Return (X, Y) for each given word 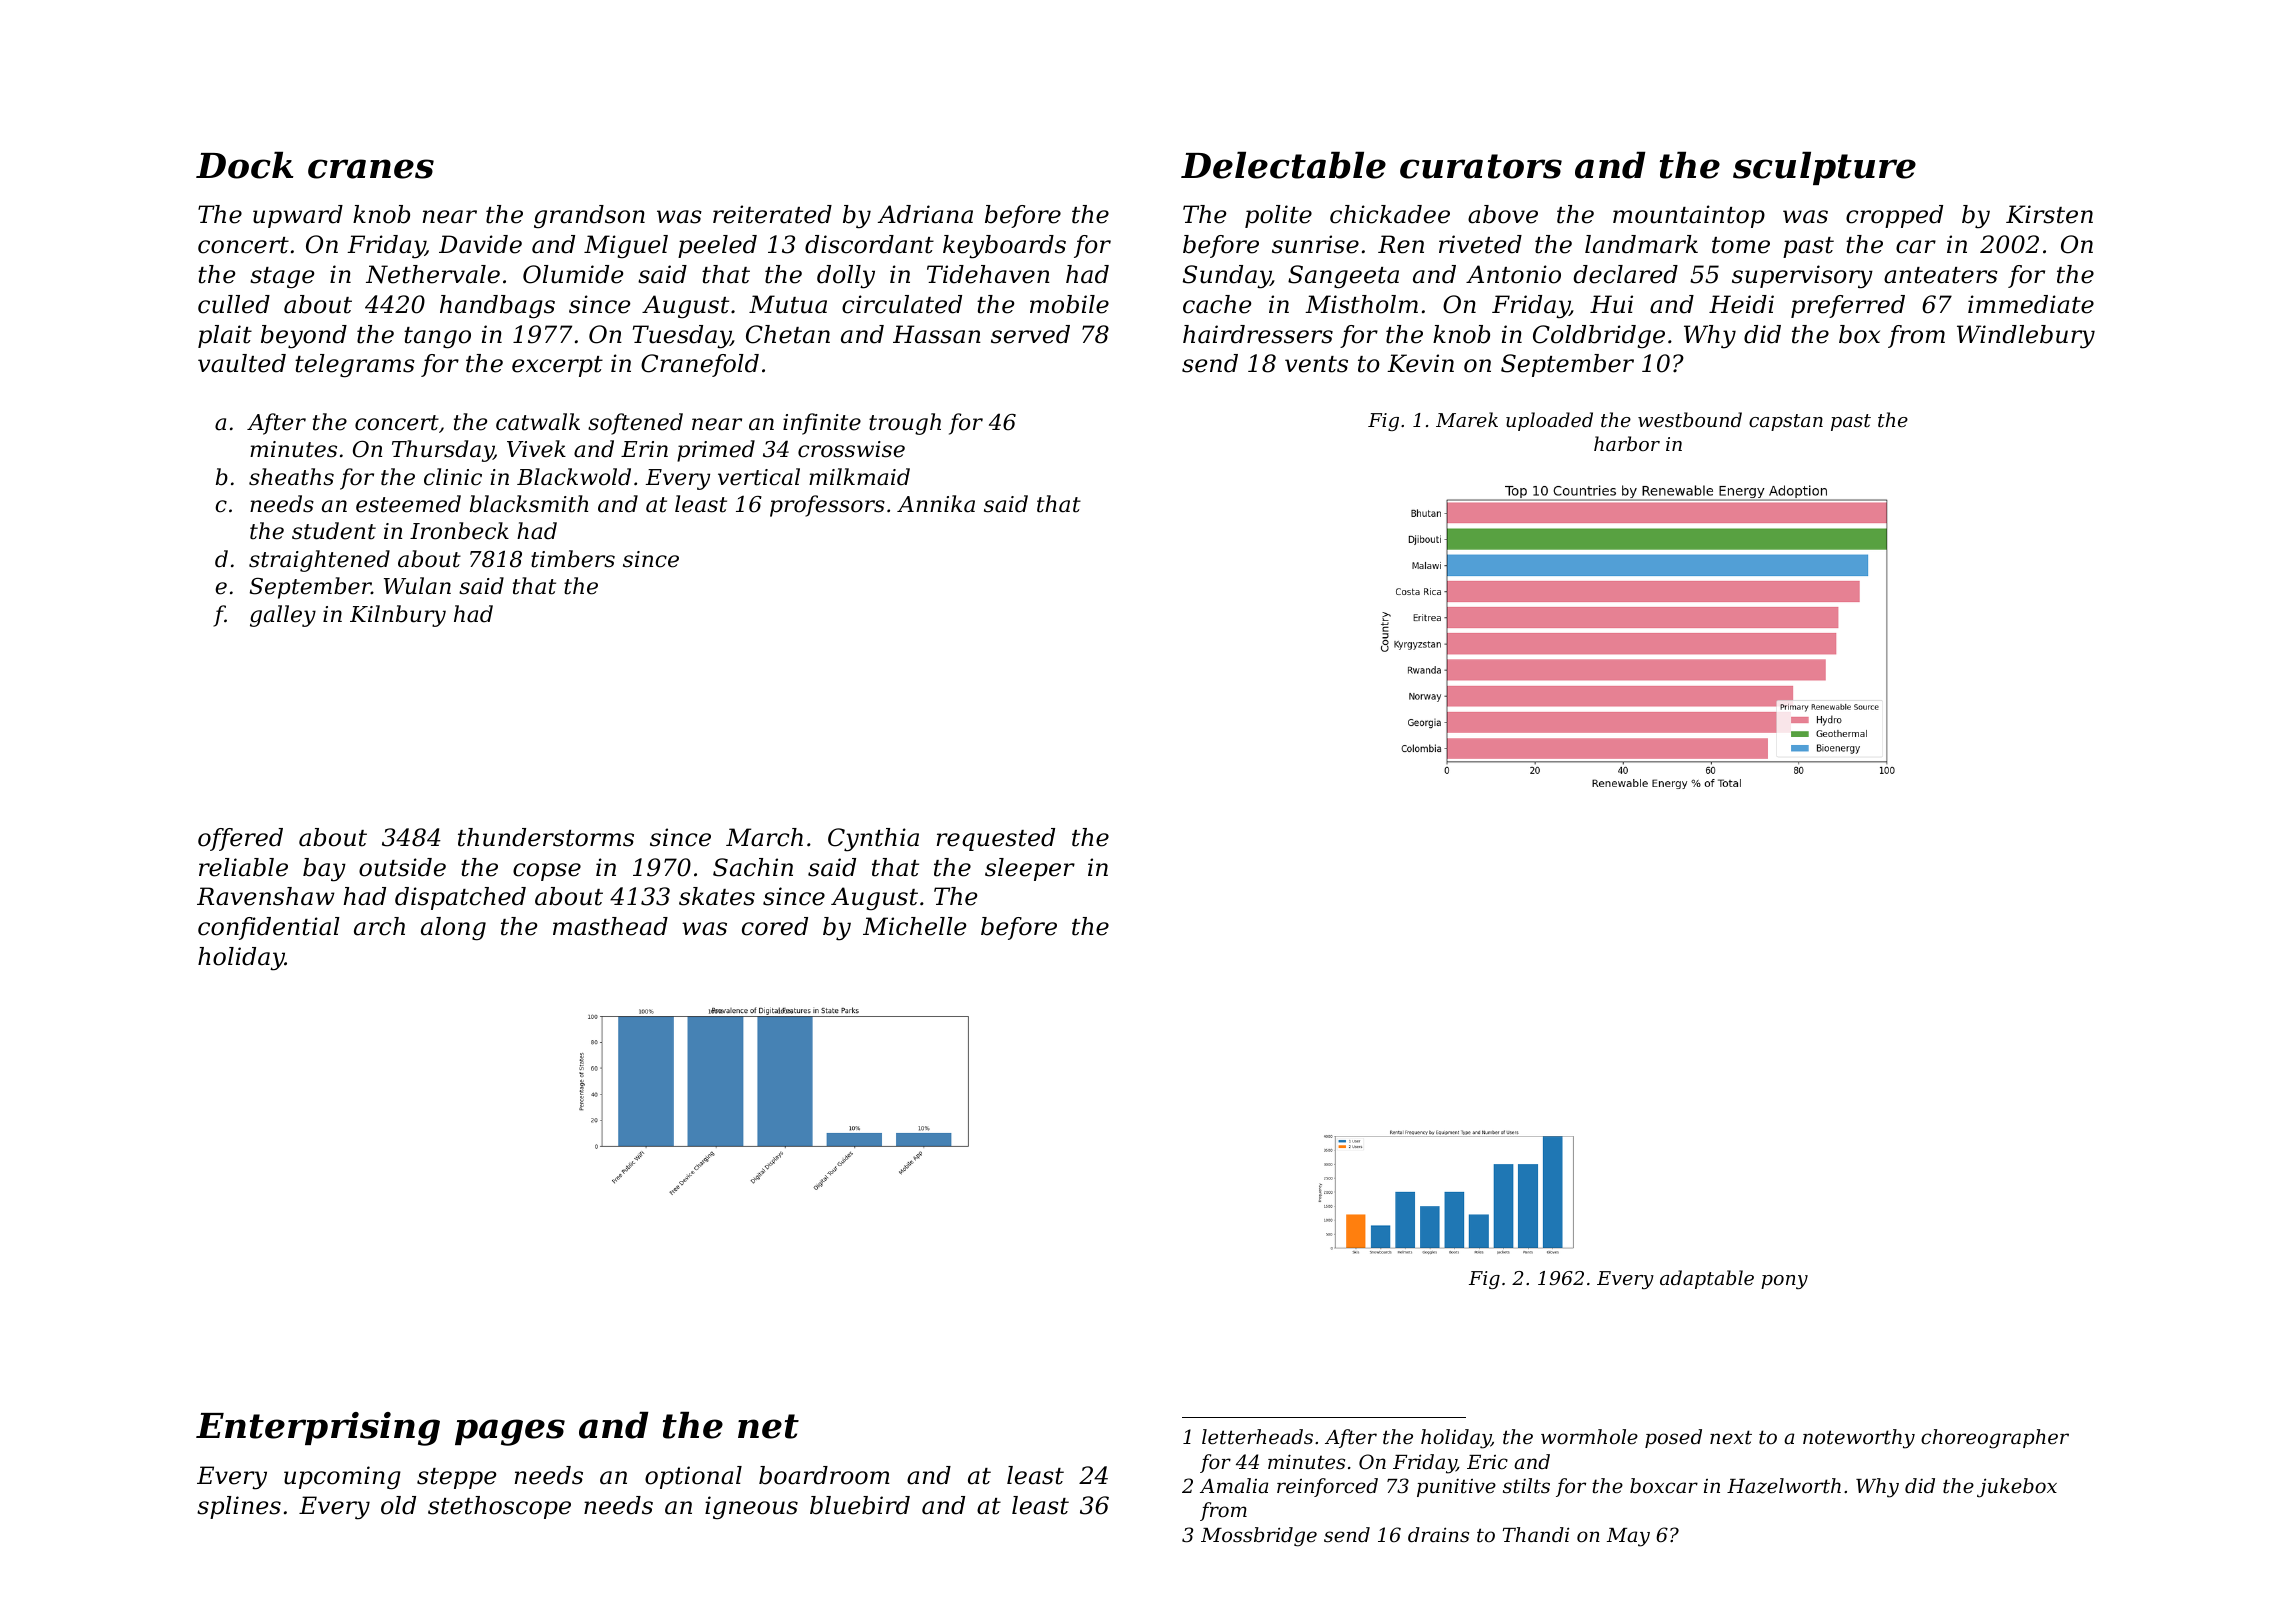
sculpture (1824, 168)
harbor (1627, 443)
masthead (610, 926)
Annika (936, 504)
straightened (319, 561)
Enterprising (318, 1429)
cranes (371, 169)
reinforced (1327, 1487)
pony (1784, 1282)
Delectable (1283, 165)
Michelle (915, 926)
